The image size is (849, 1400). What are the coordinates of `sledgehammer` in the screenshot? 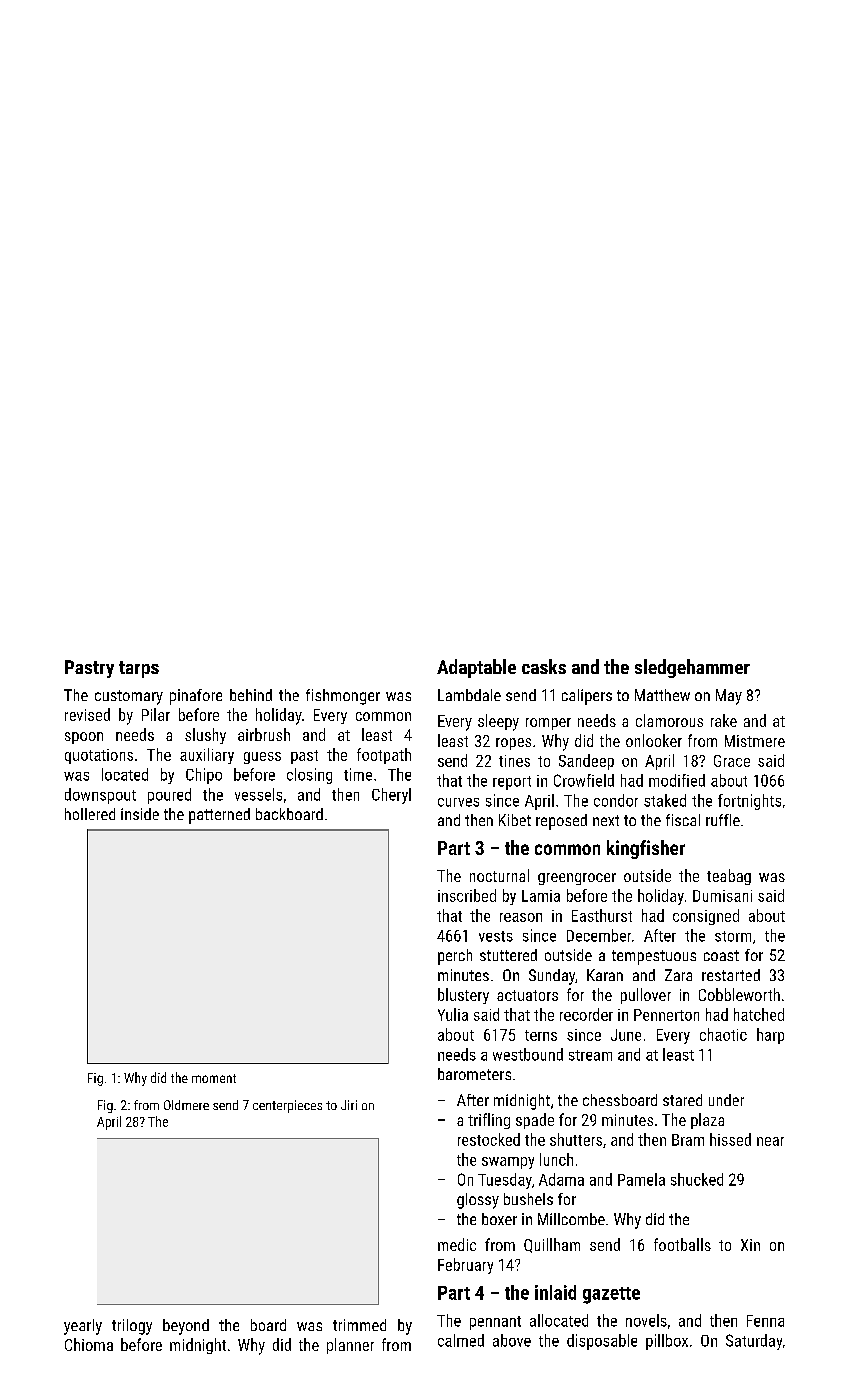 It's located at (692, 668).
